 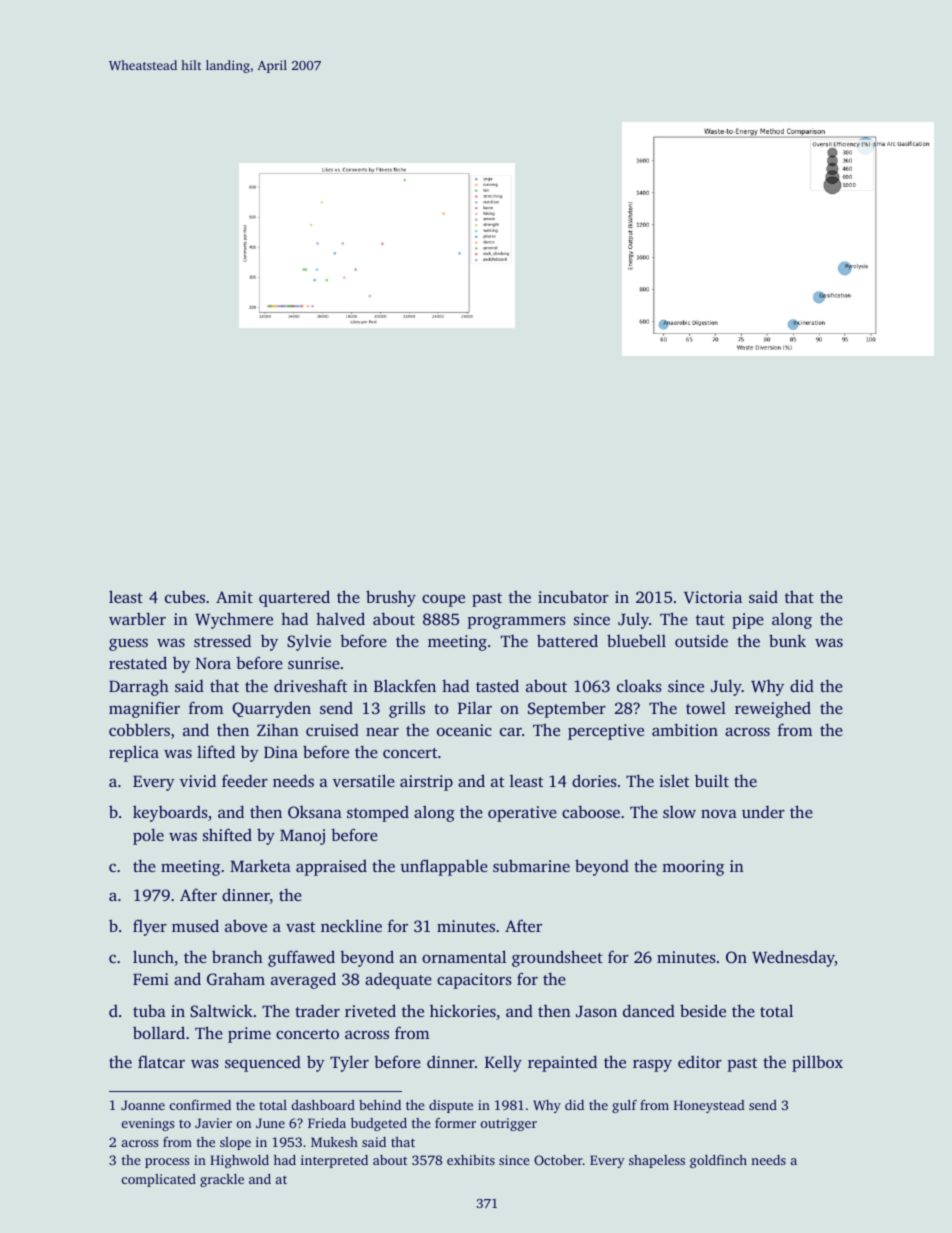 I want to click on quartered, so click(x=294, y=598).
